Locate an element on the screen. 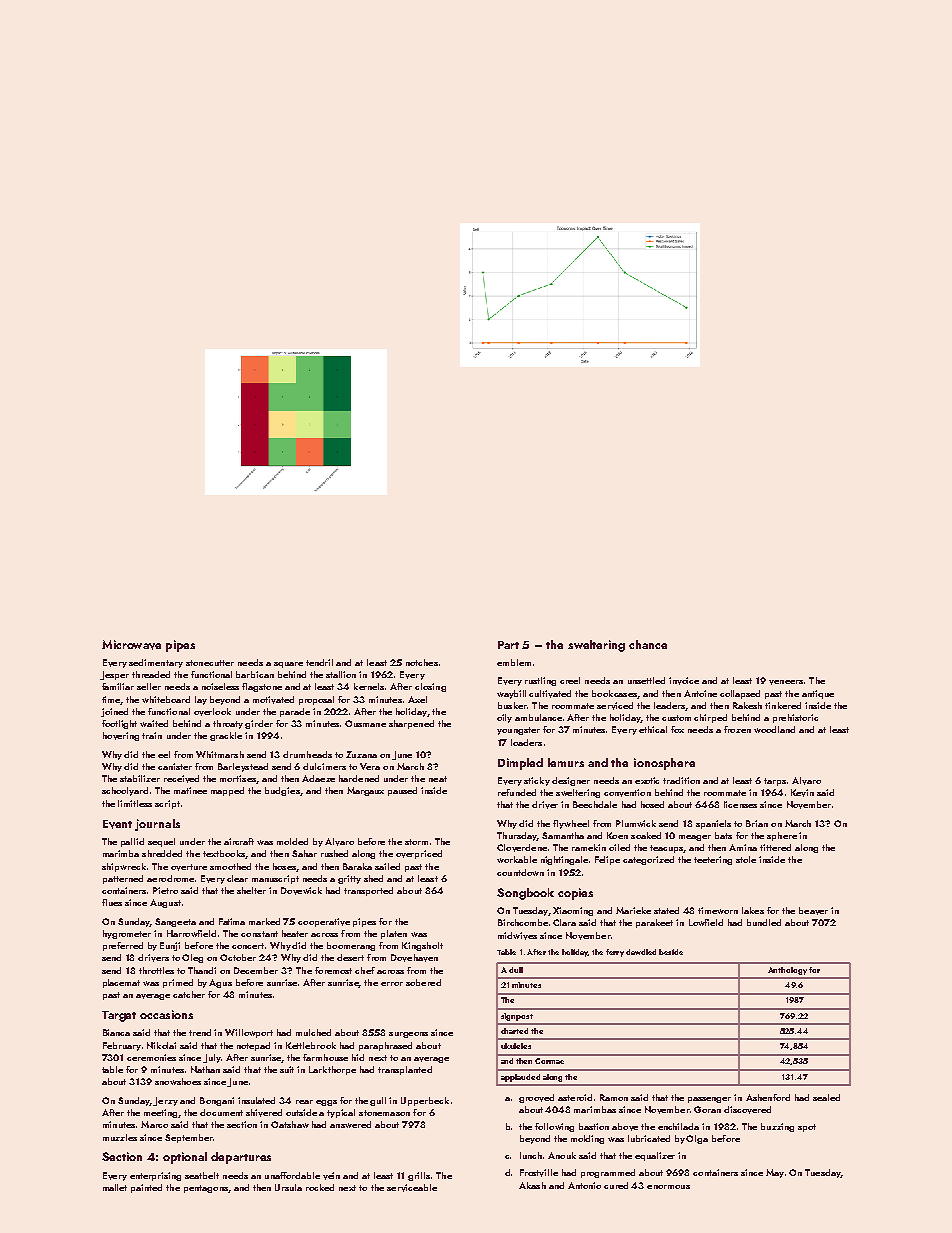 The height and width of the screenshot is (1233, 952). Jerzy is located at coordinates (165, 1101).
